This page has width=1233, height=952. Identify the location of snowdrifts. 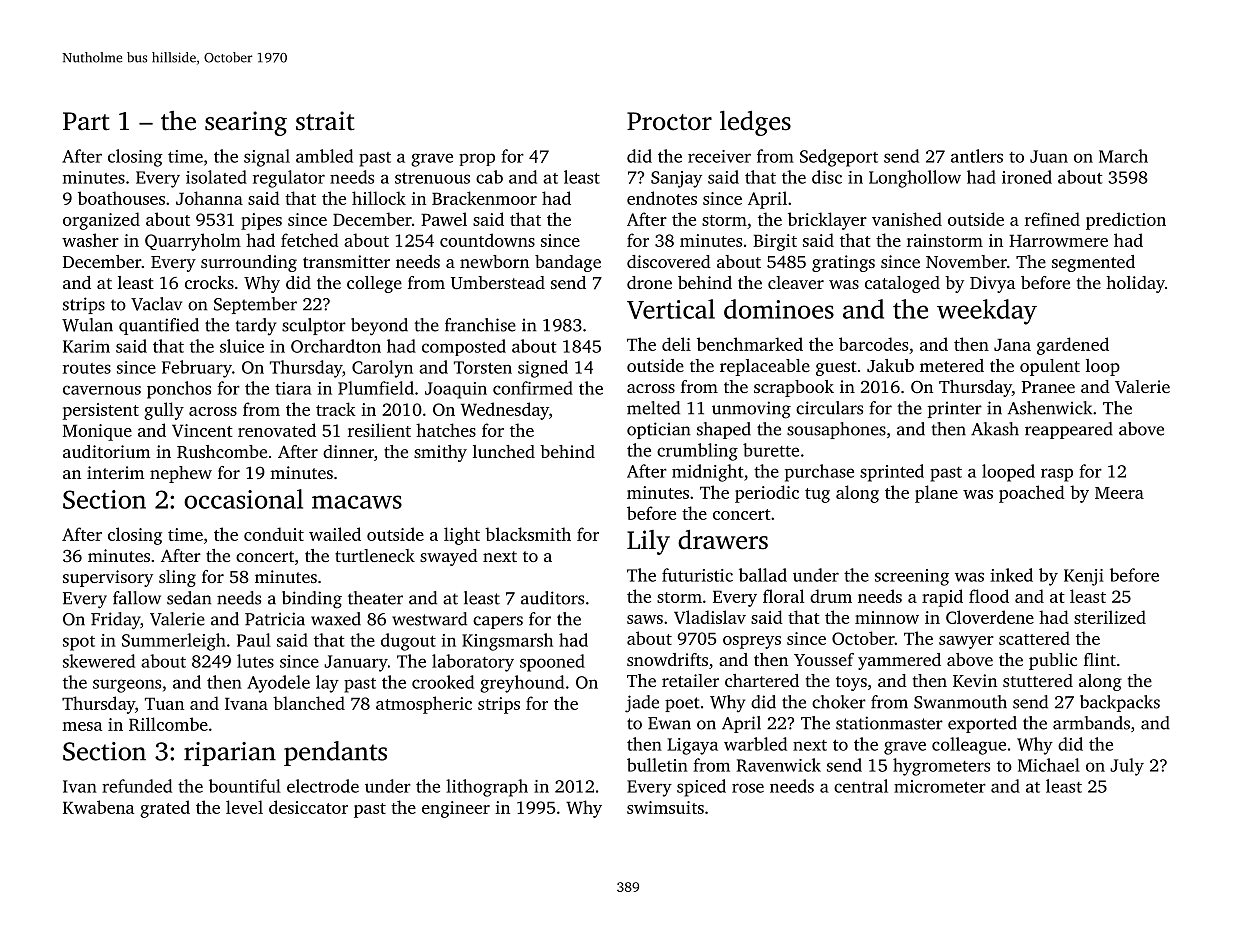
(667, 659).
